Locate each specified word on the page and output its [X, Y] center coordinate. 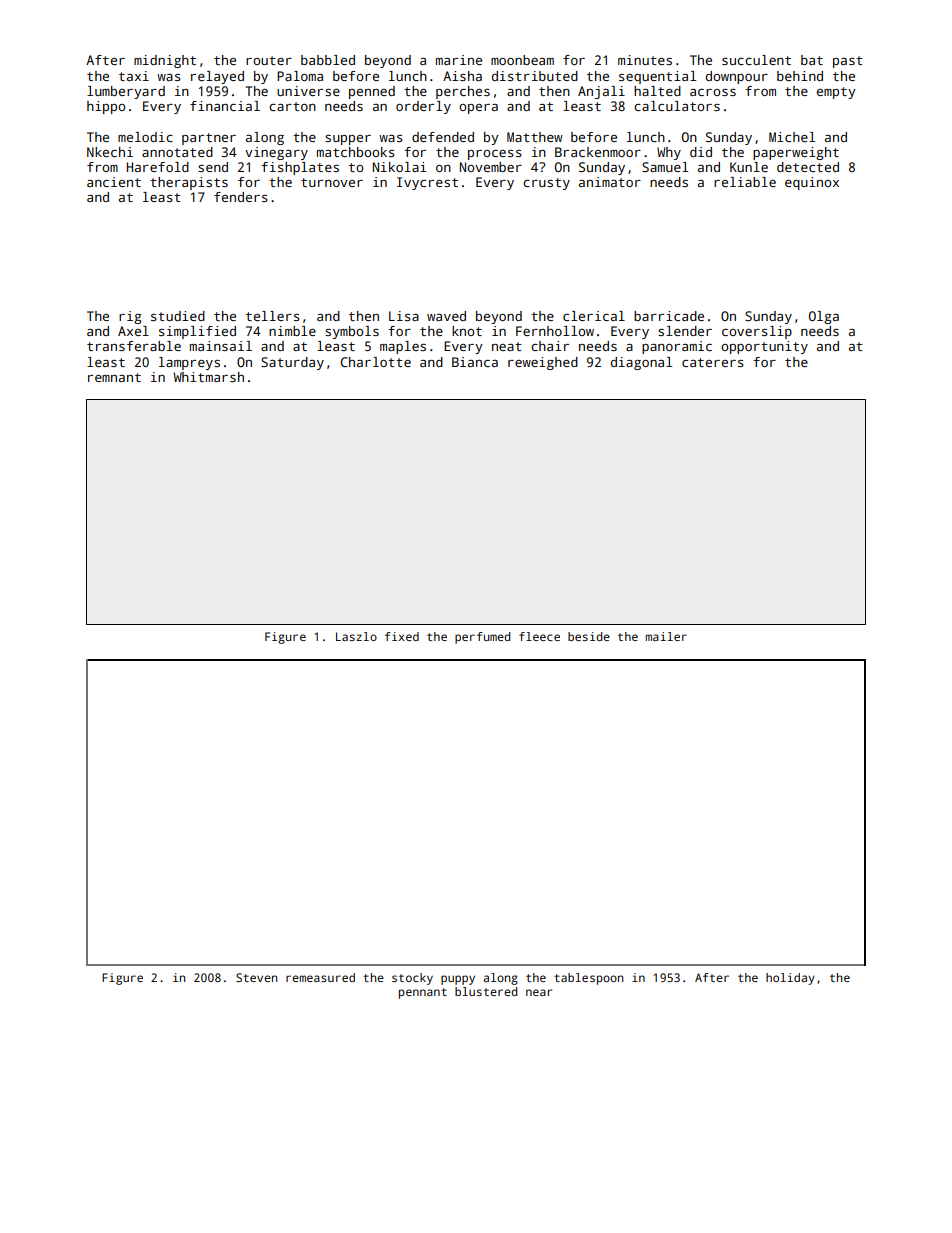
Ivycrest [427, 183]
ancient [114, 182]
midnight [165, 61]
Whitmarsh [208, 377]
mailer [666, 636]
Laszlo [356, 636]
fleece [539, 636]
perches [463, 92]
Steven [256, 977]
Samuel [665, 167]
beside [589, 636]
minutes [645, 60]
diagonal [641, 363]
